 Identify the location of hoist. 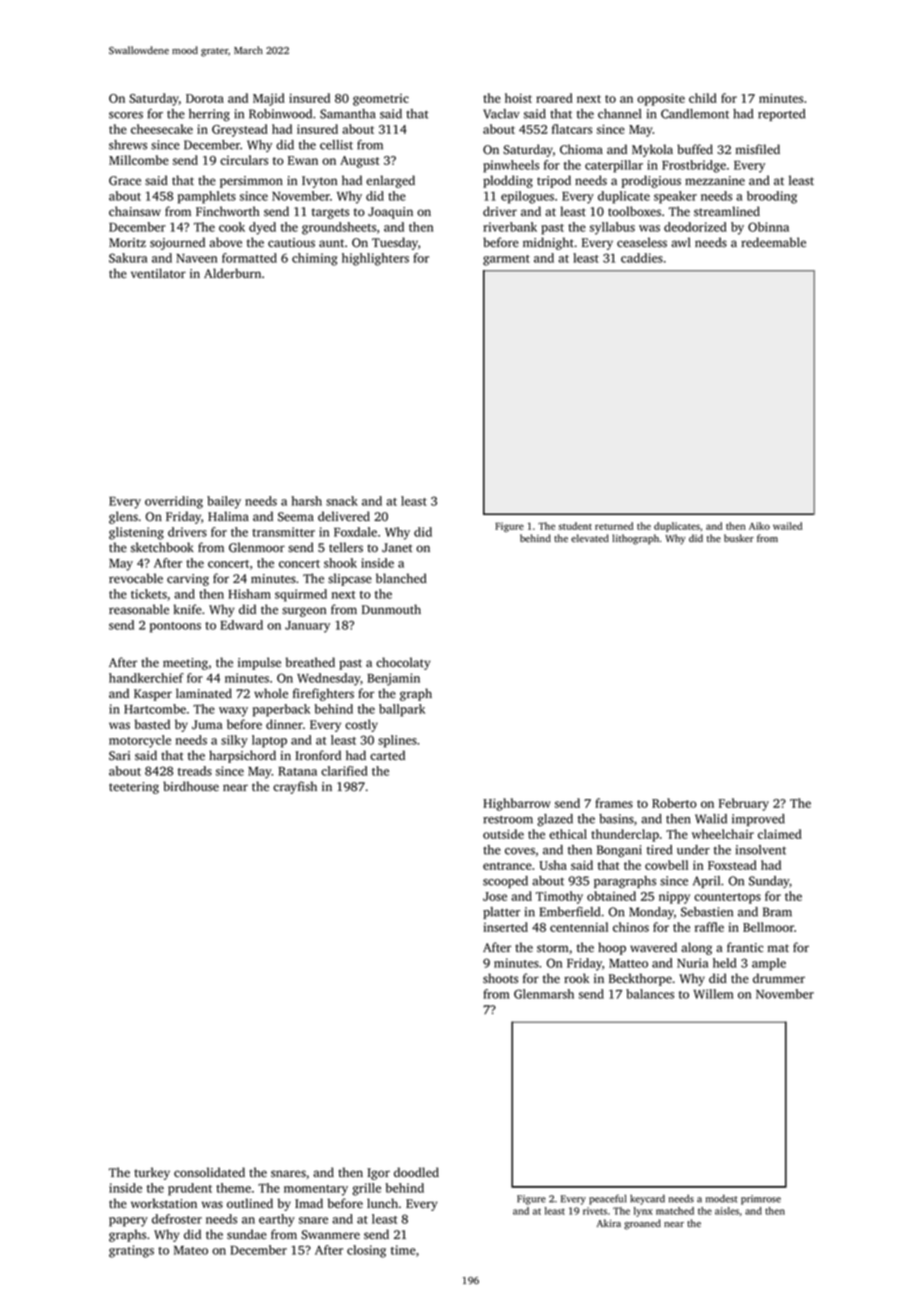
(518, 98).
